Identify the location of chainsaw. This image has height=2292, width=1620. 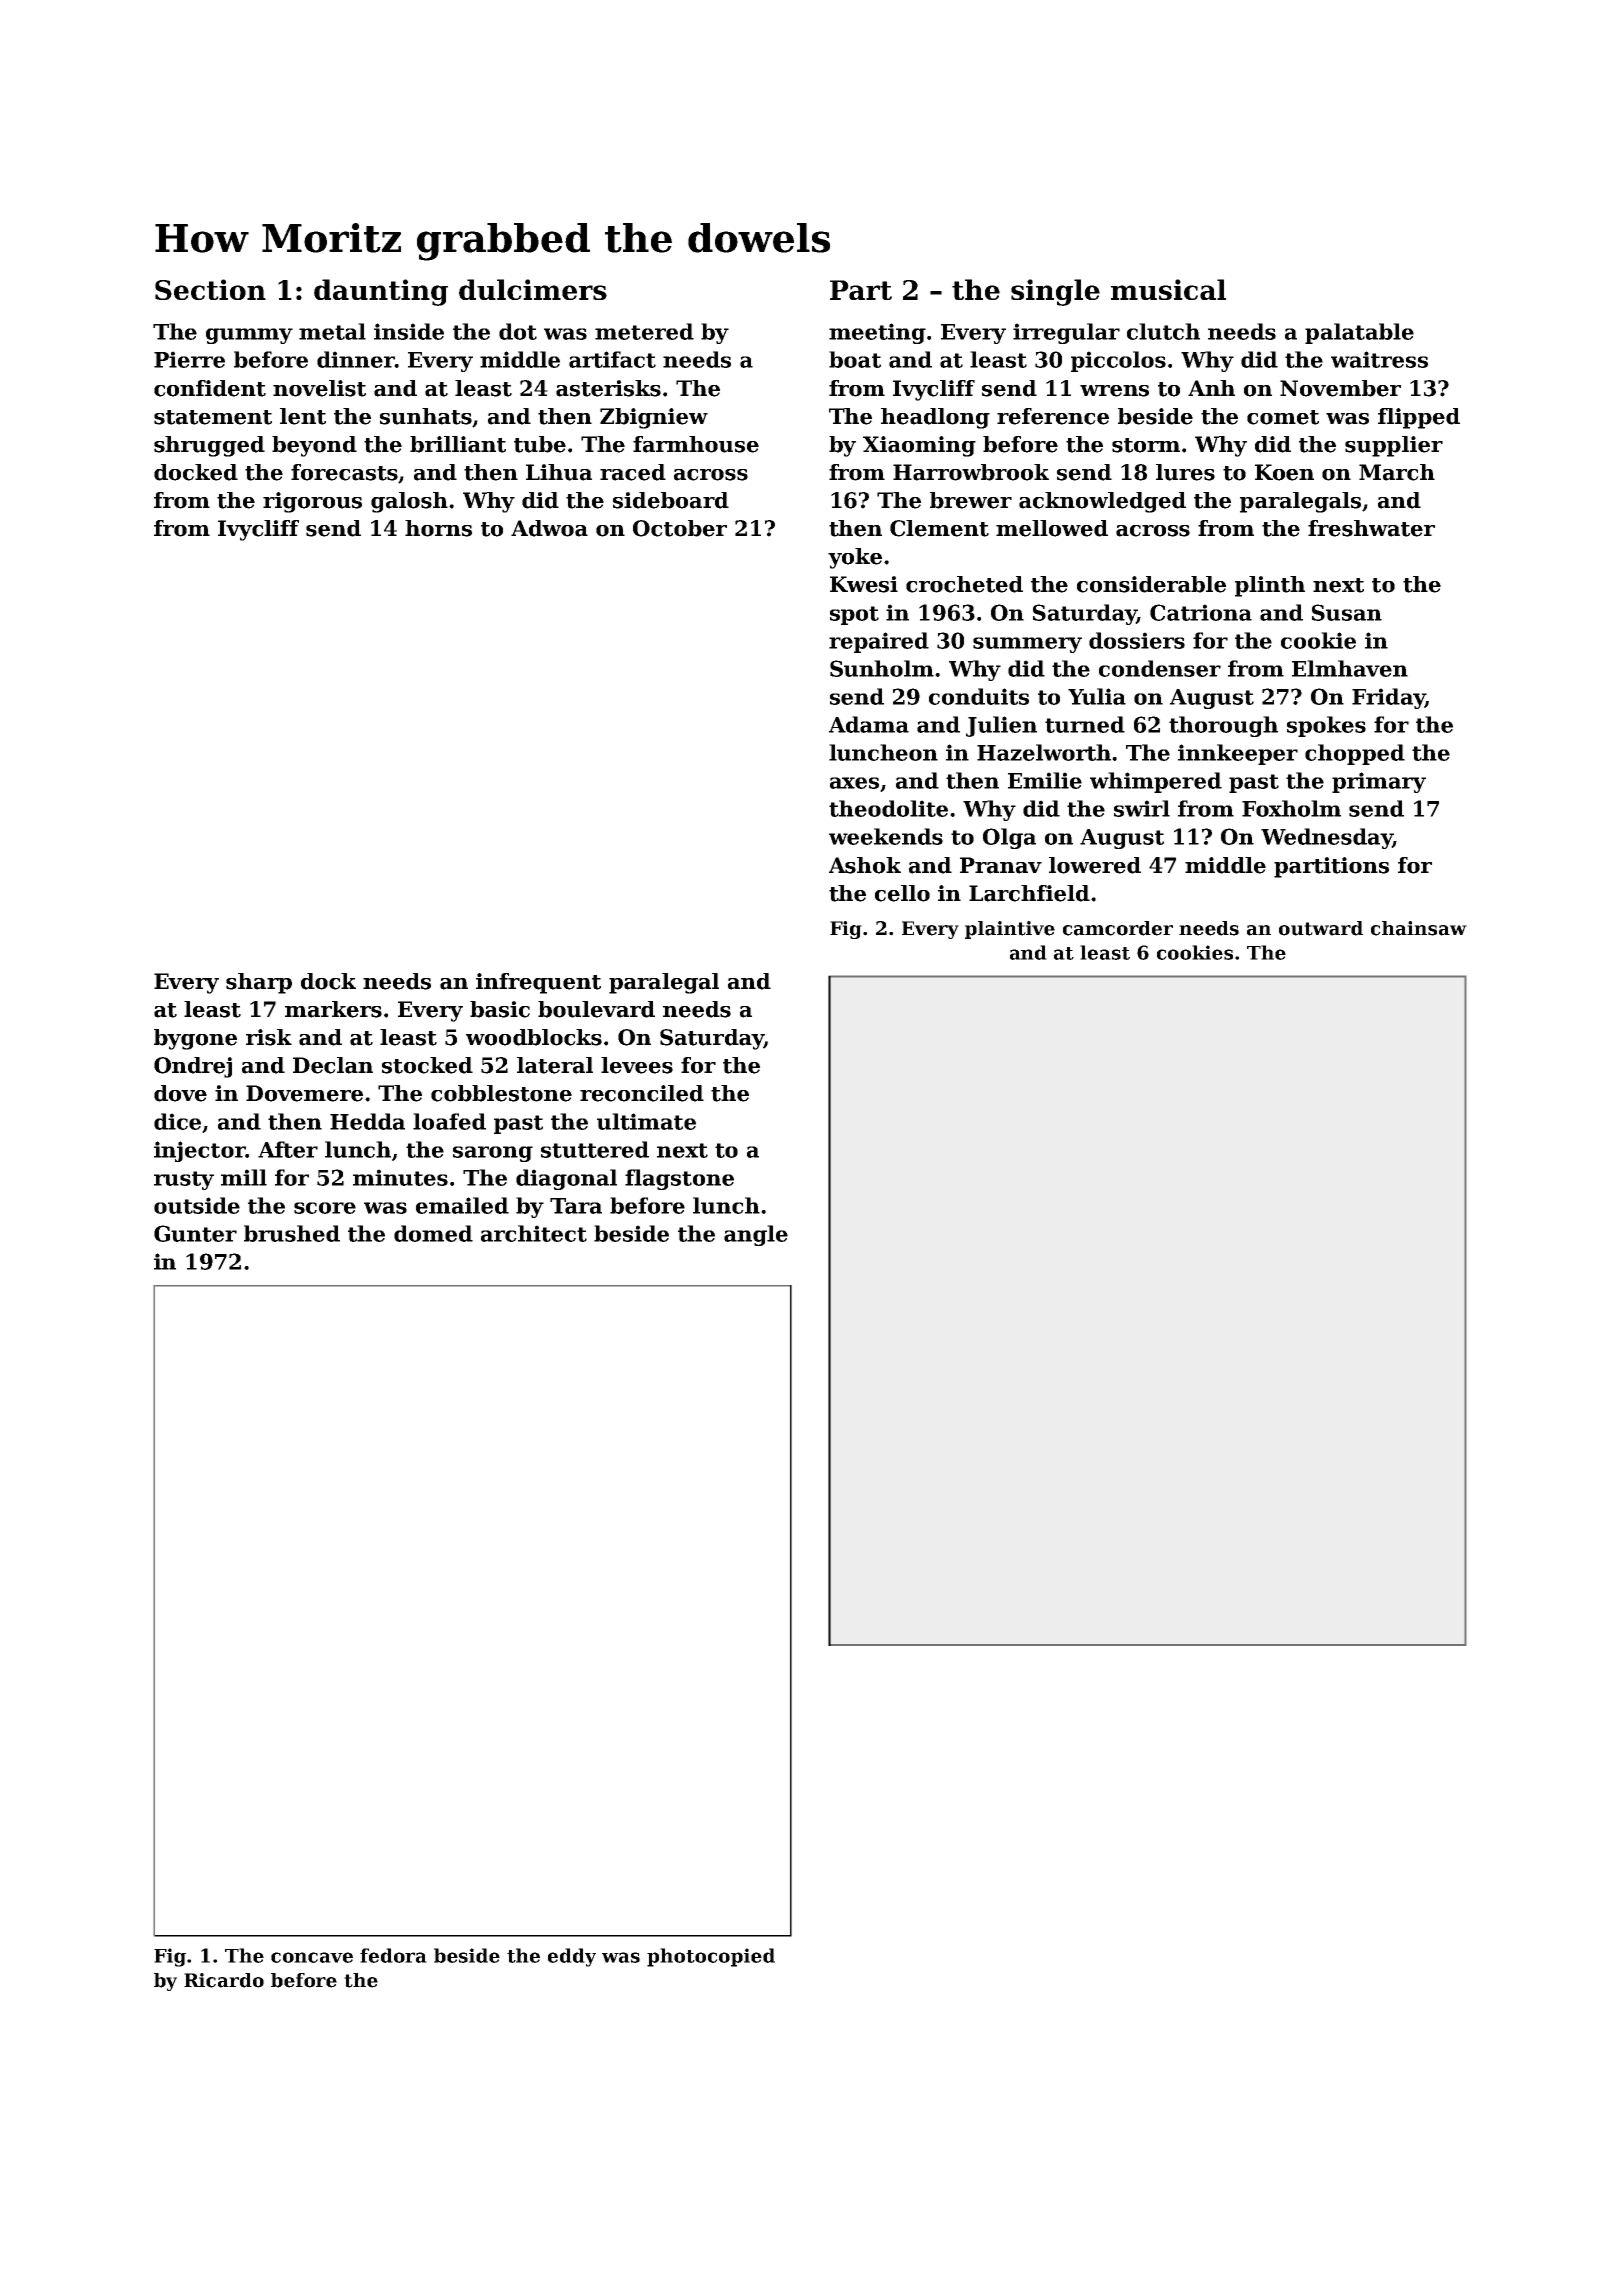
(1419, 928).
